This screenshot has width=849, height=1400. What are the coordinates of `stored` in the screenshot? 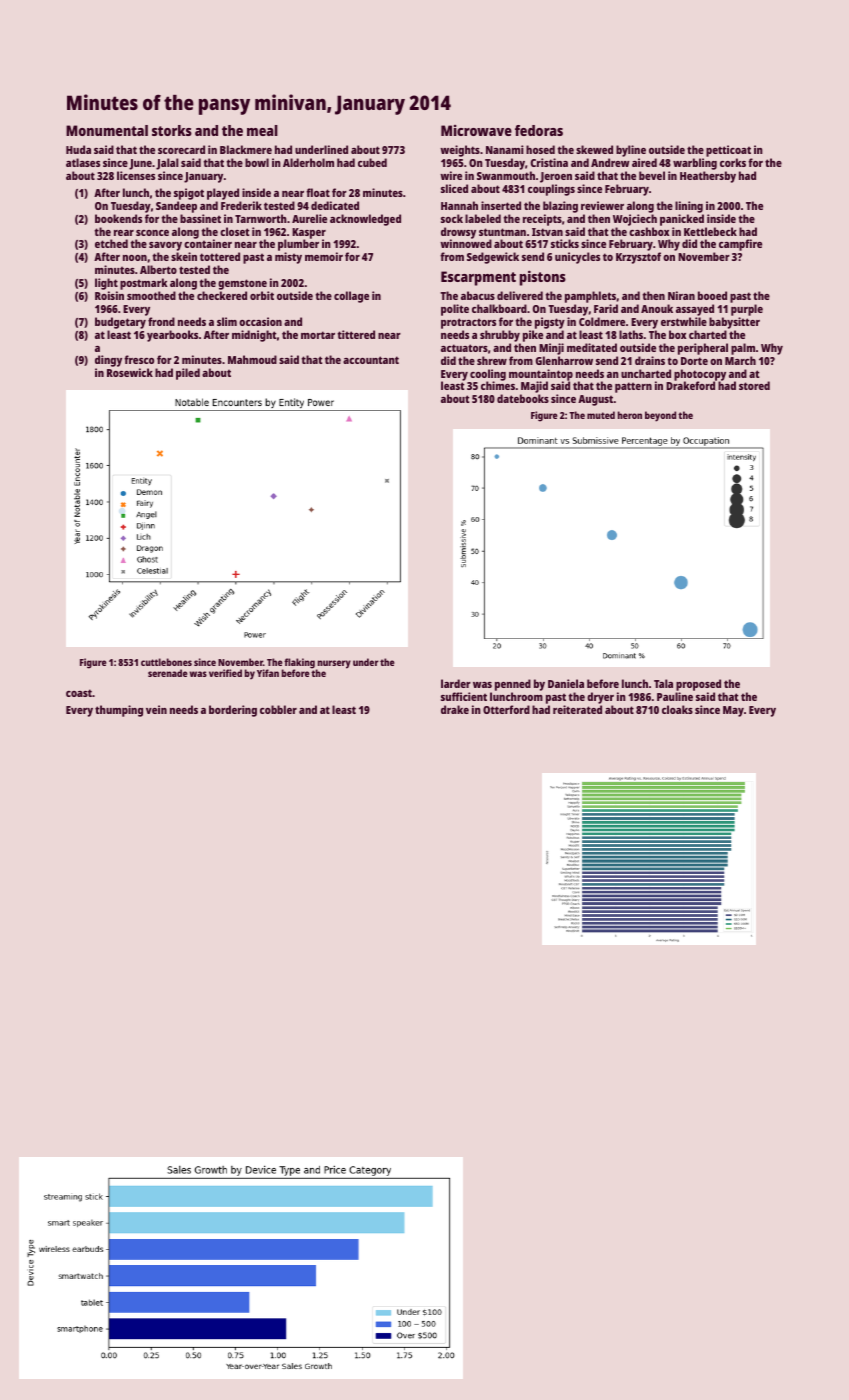 It's located at (754, 385).
